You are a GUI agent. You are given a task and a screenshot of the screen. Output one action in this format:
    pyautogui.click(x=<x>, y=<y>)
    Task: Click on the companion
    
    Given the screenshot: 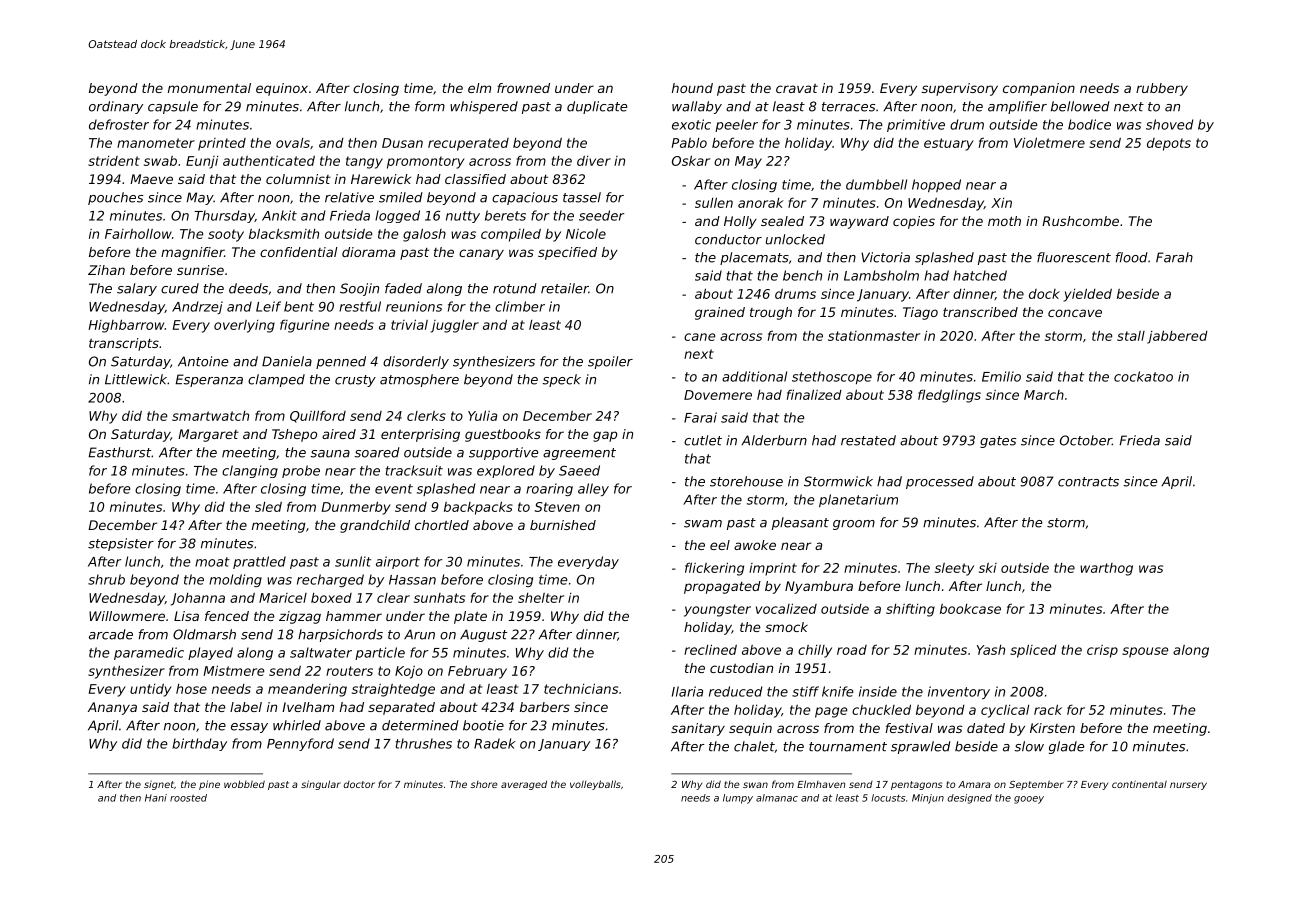 What is the action you would take?
    pyautogui.click(x=1039, y=89)
